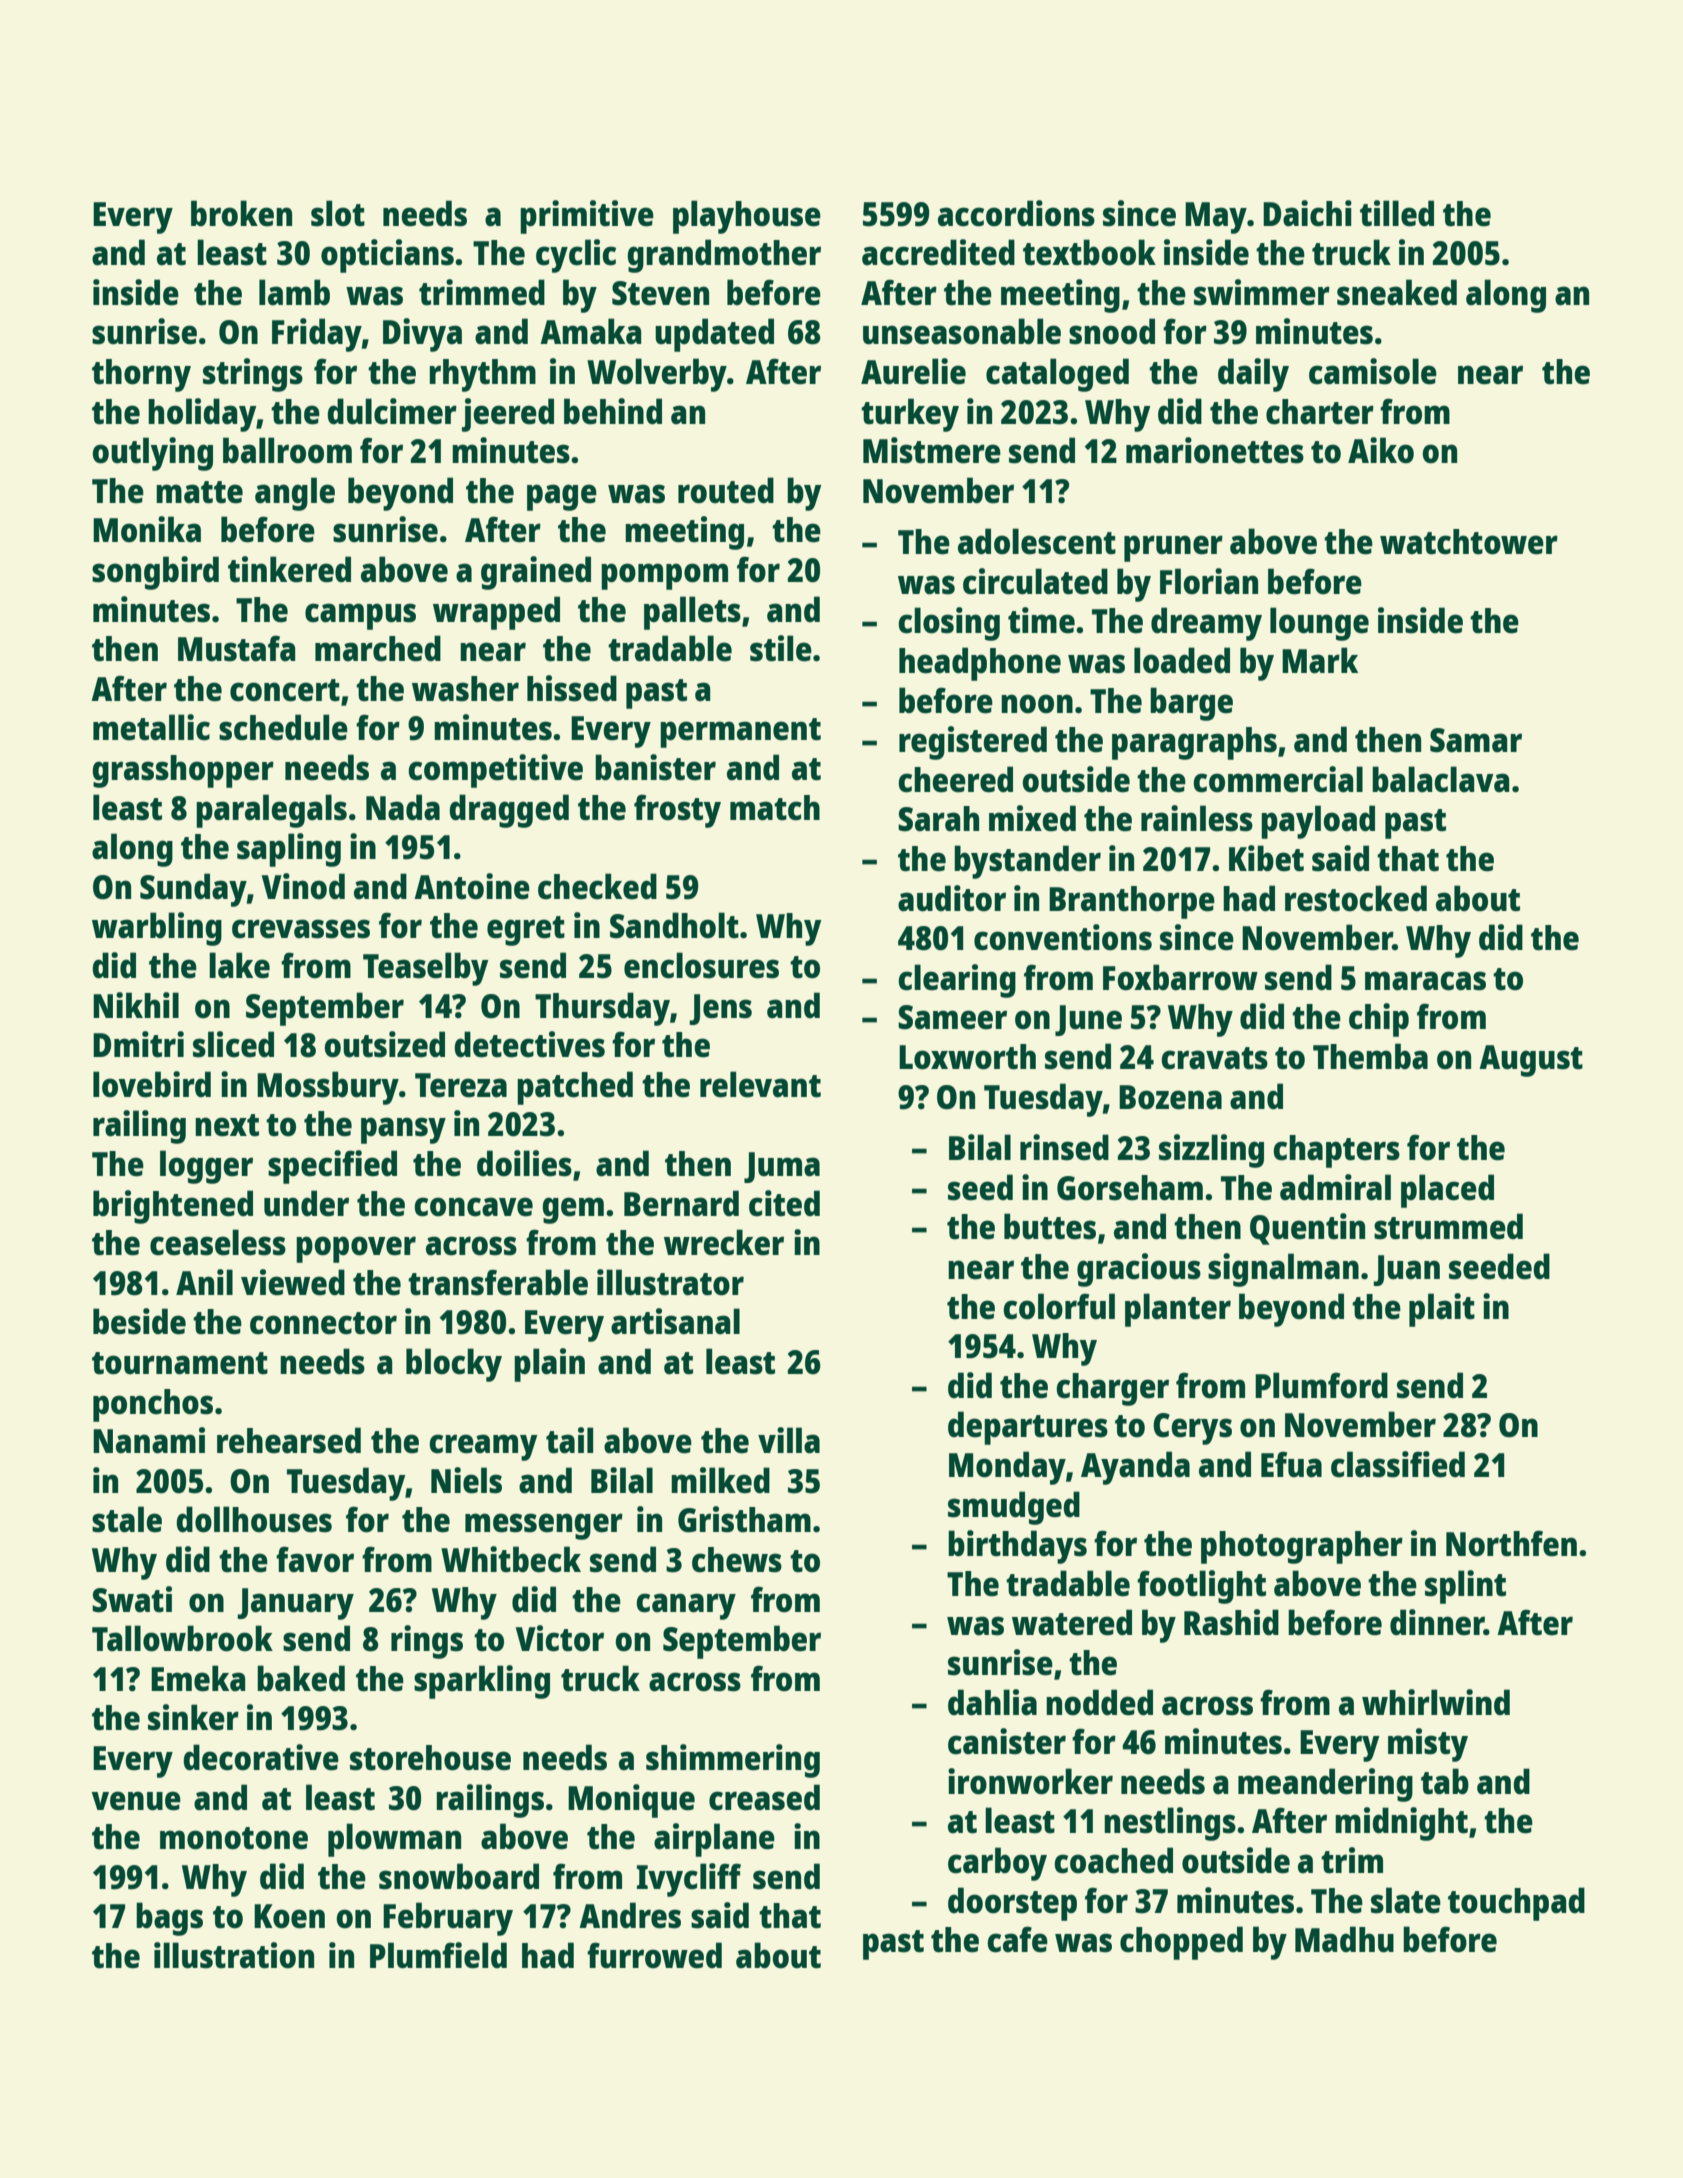 Image resolution: width=1683 pixels, height=2178 pixels. I want to click on illustration, so click(234, 1955).
